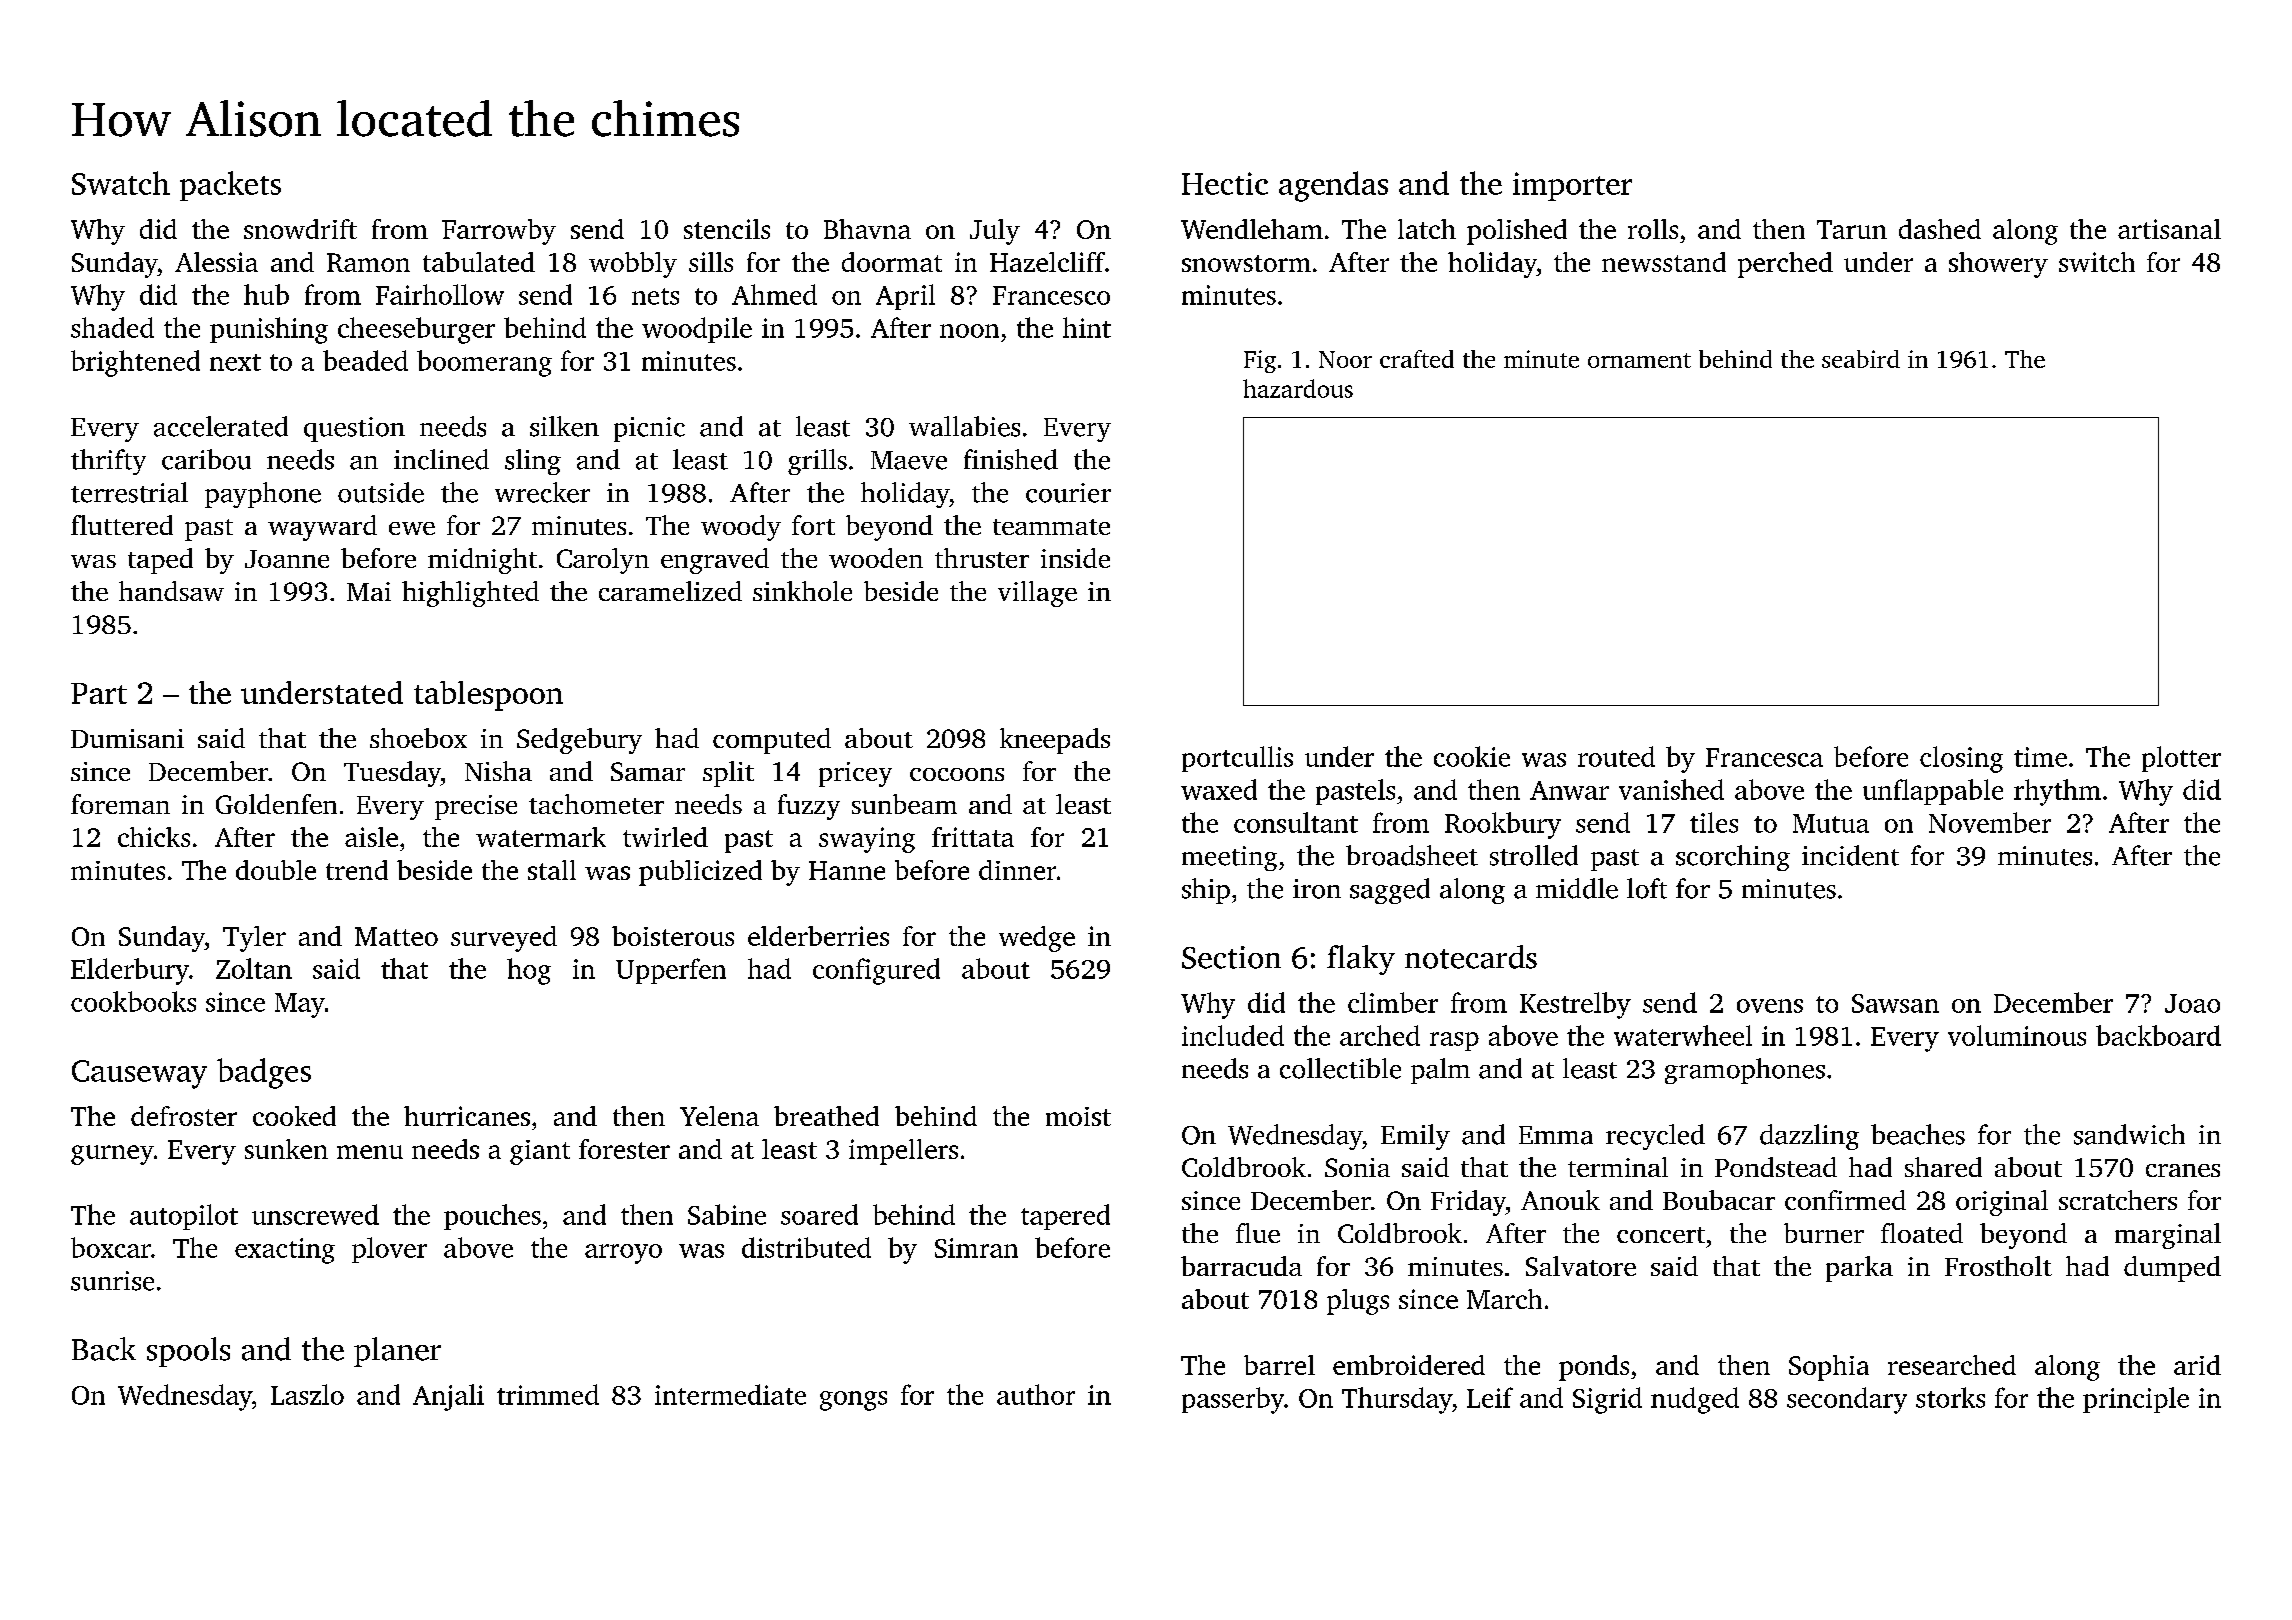 This document has width=2292, height=1620. Describe the element at coordinates (1241, 1266) in the document. I see `barracuda` at that location.
